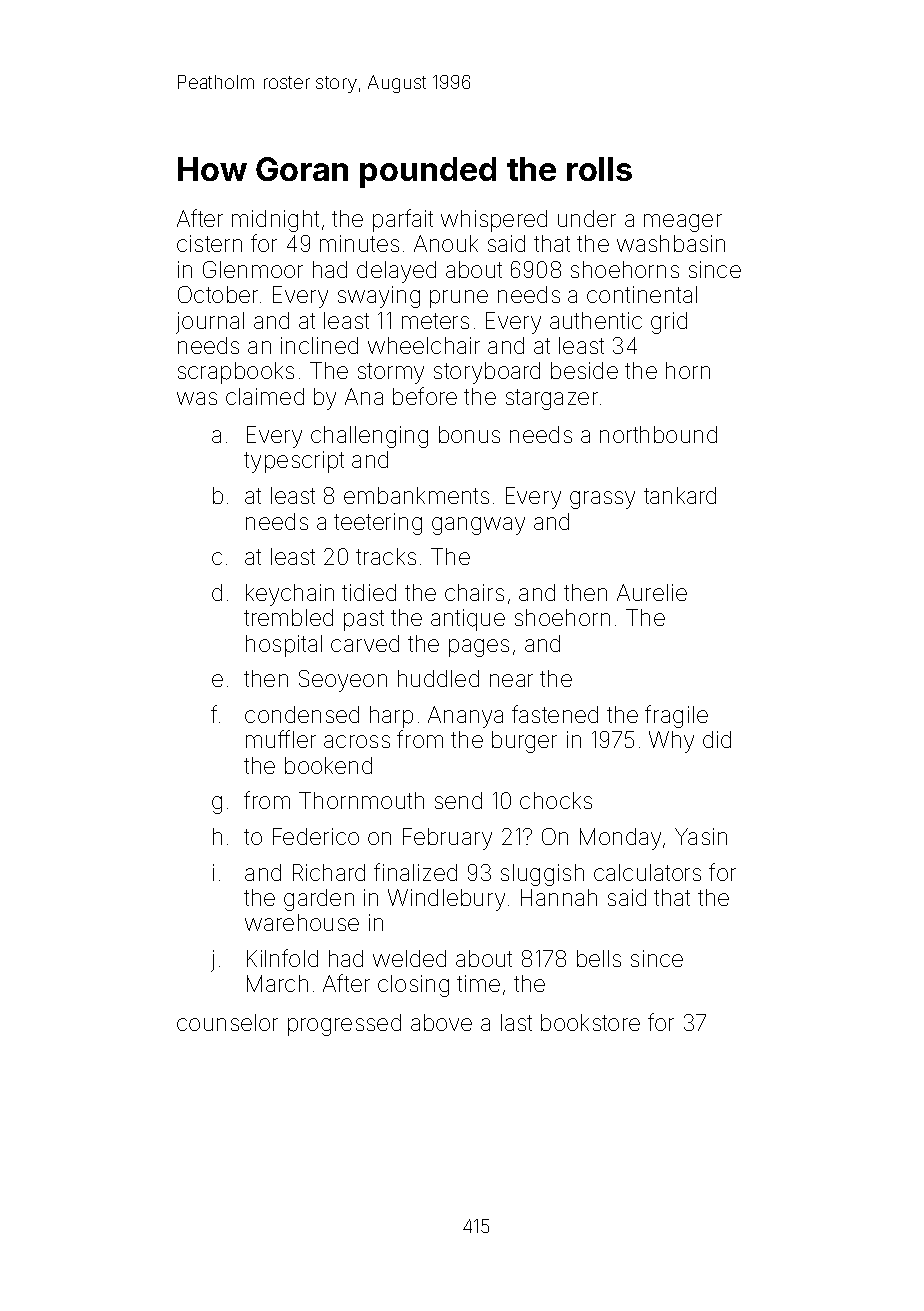  What do you see at coordinates (584, 370) in the document?
I see `beside` at bounding box center [584, 370].
